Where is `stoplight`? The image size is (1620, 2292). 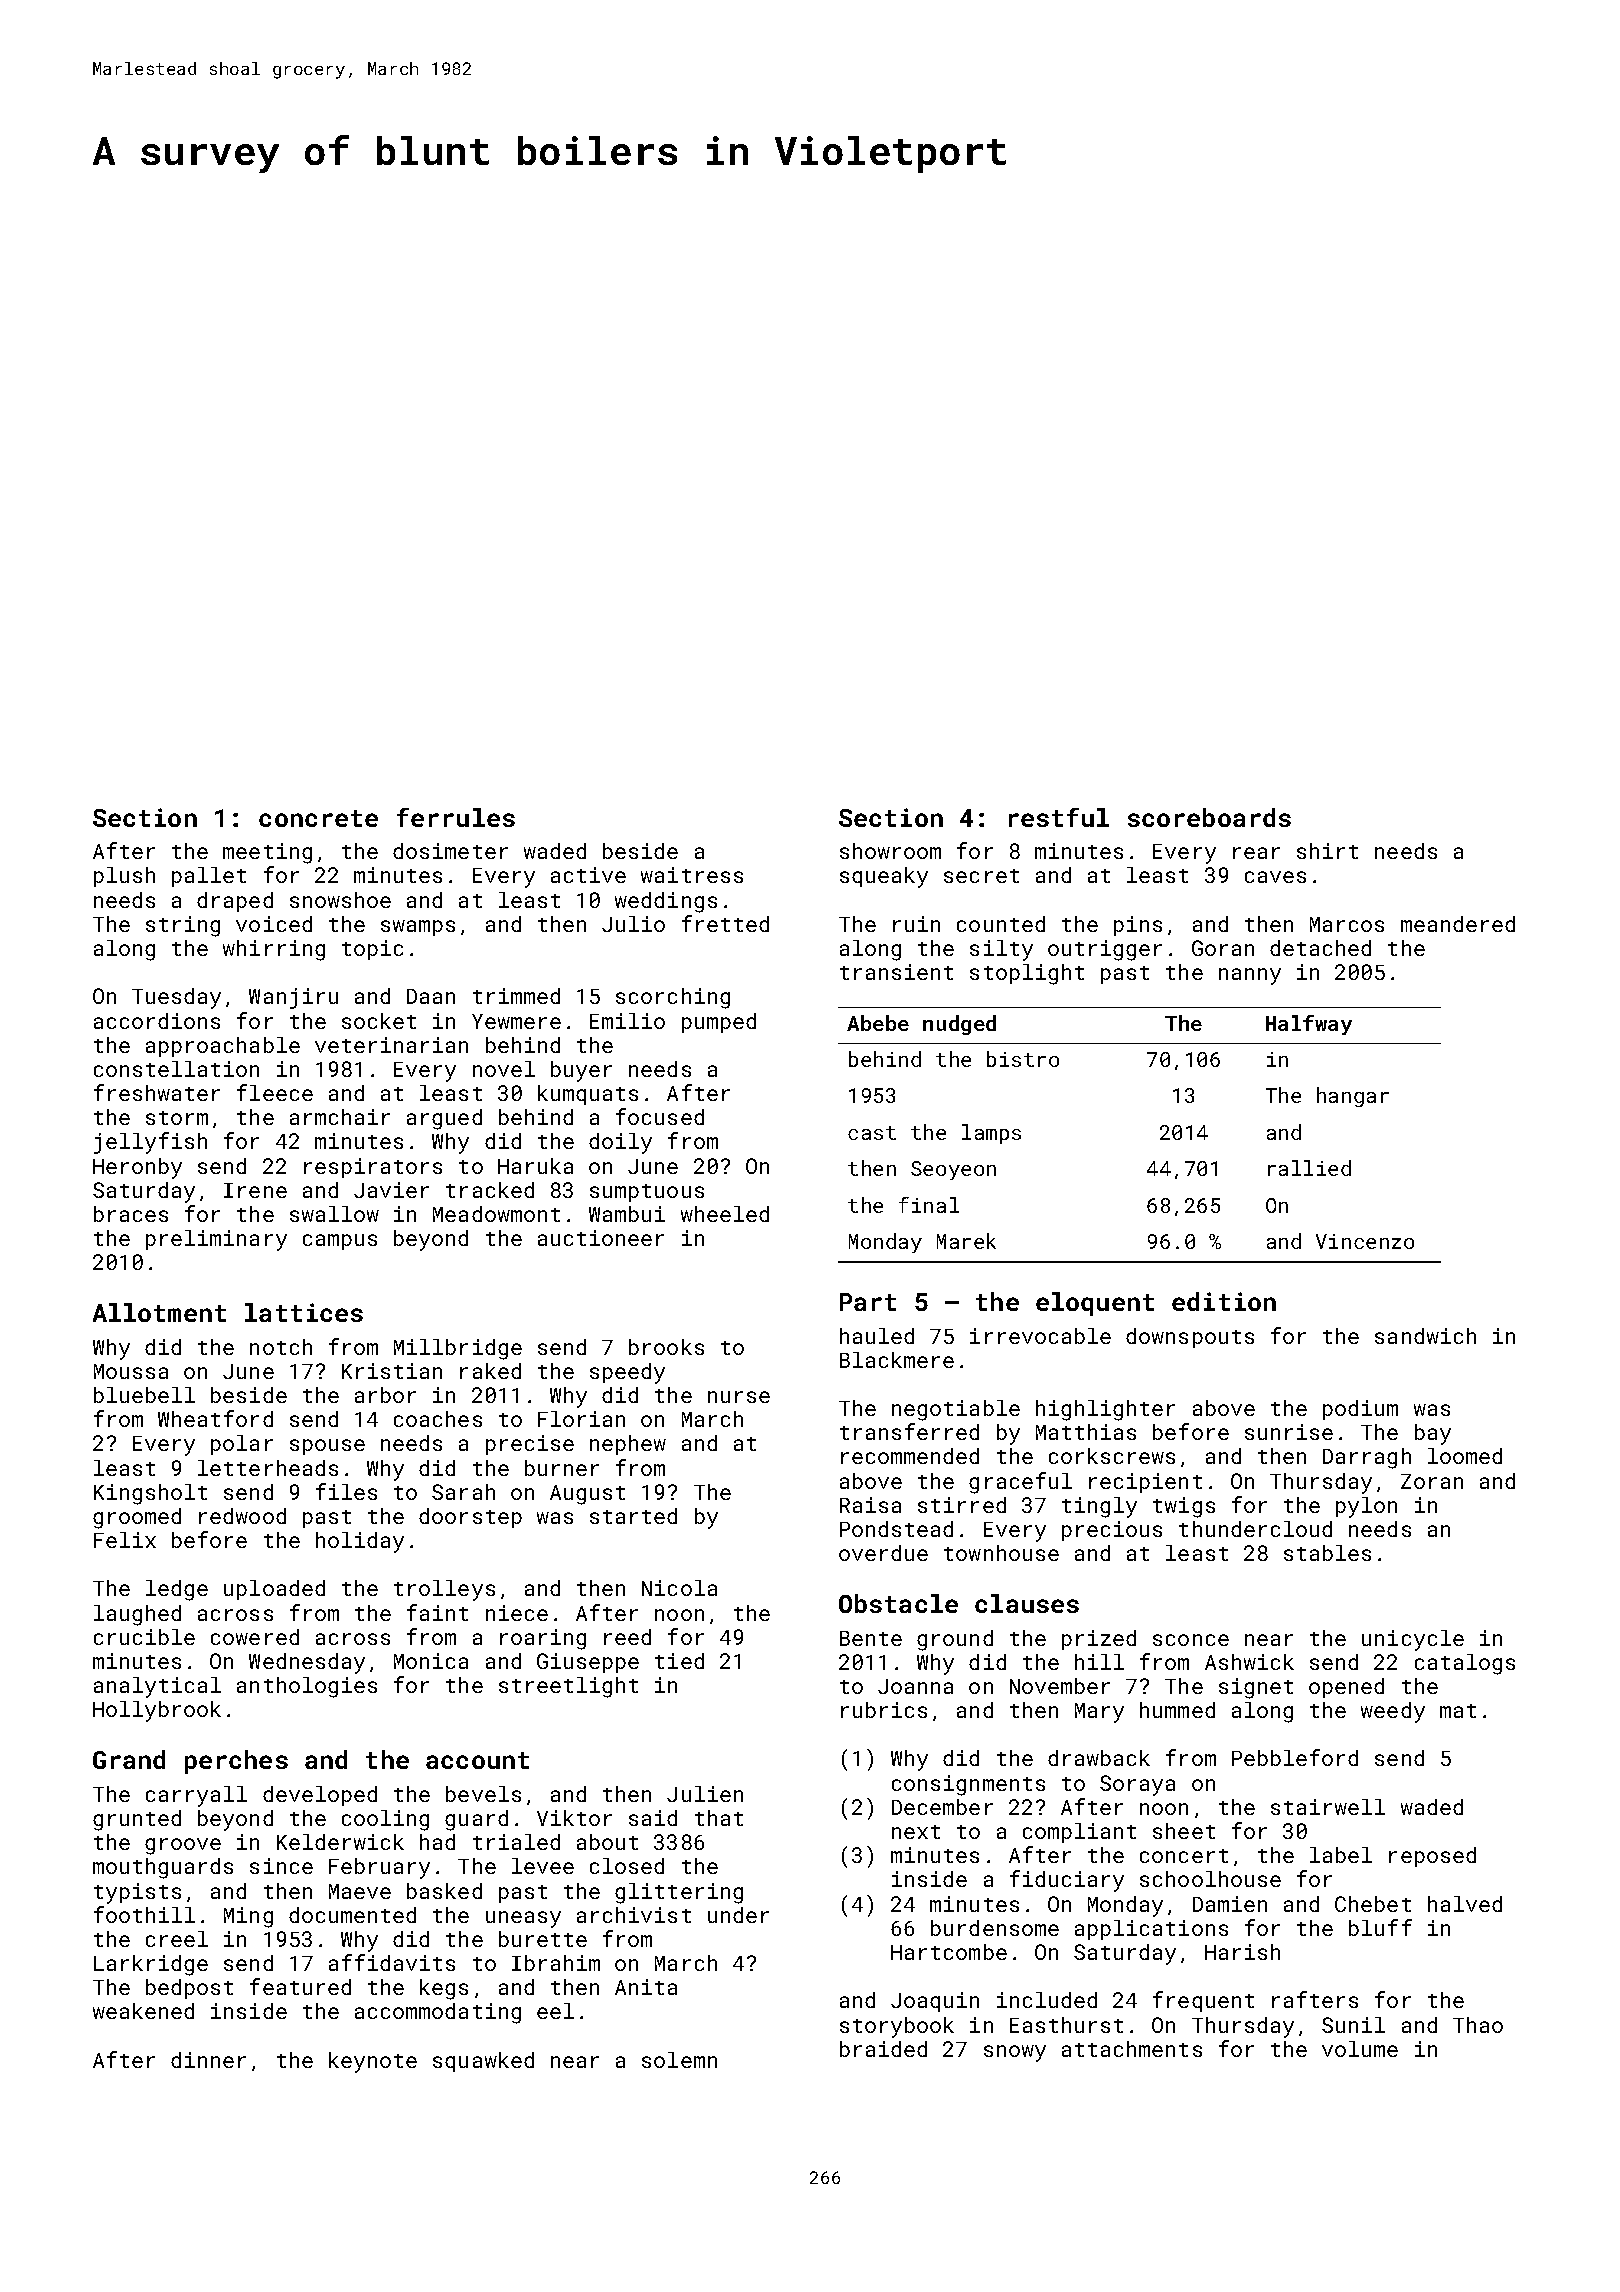 stoplight is located at coordinates (1027, 974).
